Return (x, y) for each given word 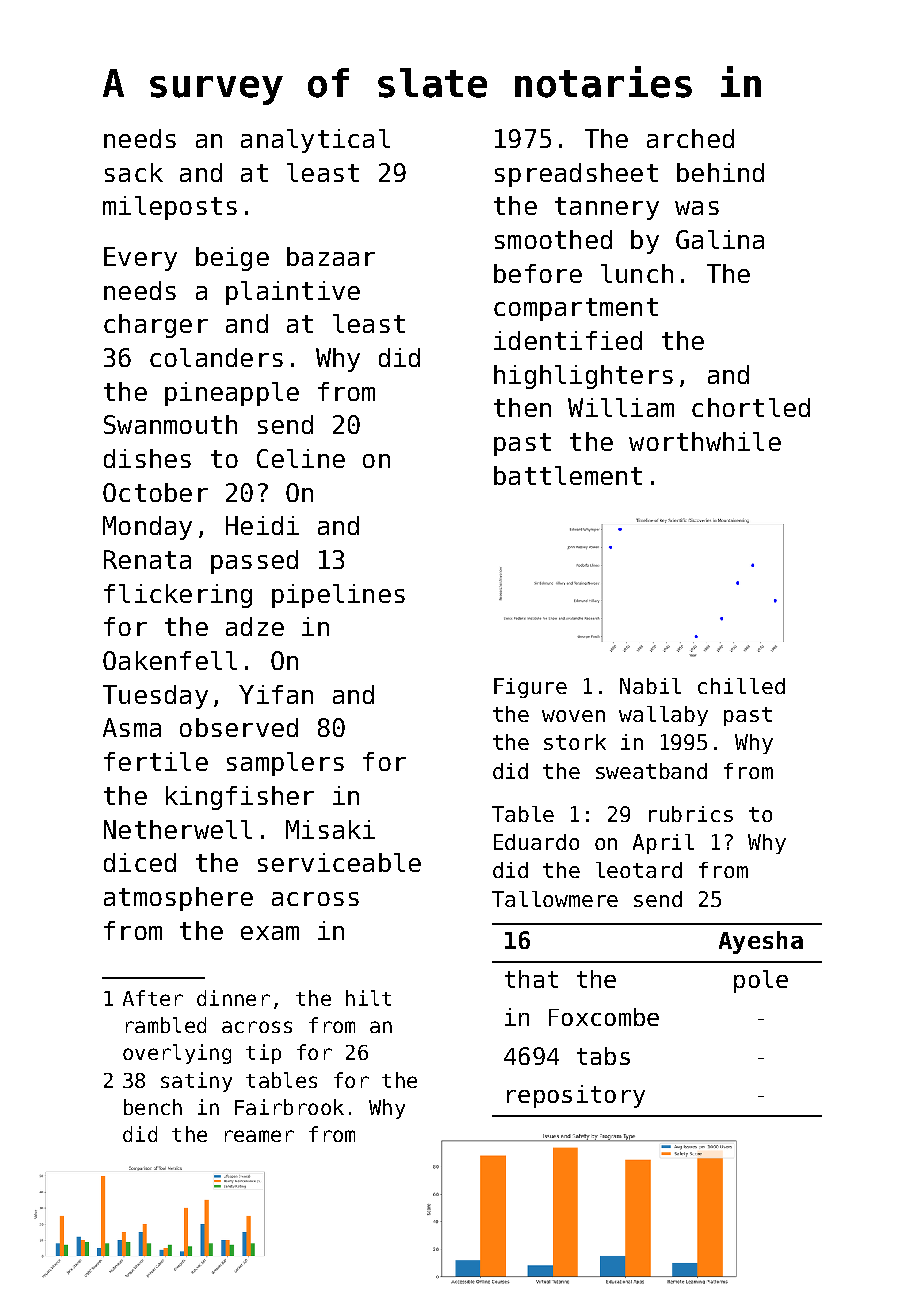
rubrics (691, 814)
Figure (530, 688)
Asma (132, 727)
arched (690, 138)
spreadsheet (576, 175)
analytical (315, 141)
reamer (259, 1136)
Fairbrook (289, 1107)
